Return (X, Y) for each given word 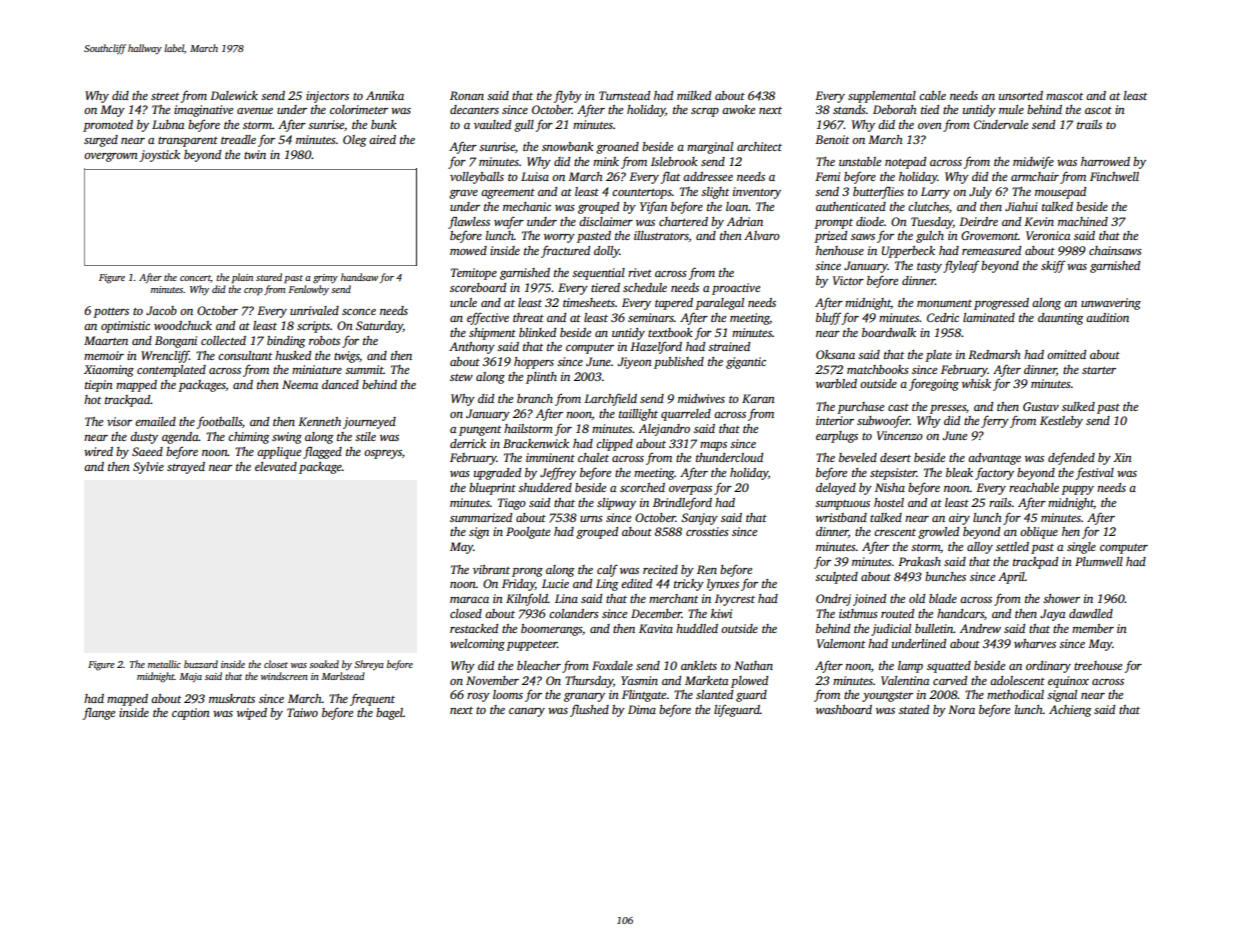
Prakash (919, 561)
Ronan (467, 95)
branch (535, 398)
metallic (164, 664)
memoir (104, 355)
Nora (961, 709)
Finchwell (1114, 176)
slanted (714, 694)
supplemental (882, 97)
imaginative (203, 111)
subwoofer (883, 422)
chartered (683, 221)
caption (191, 714)
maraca (469, 600)
